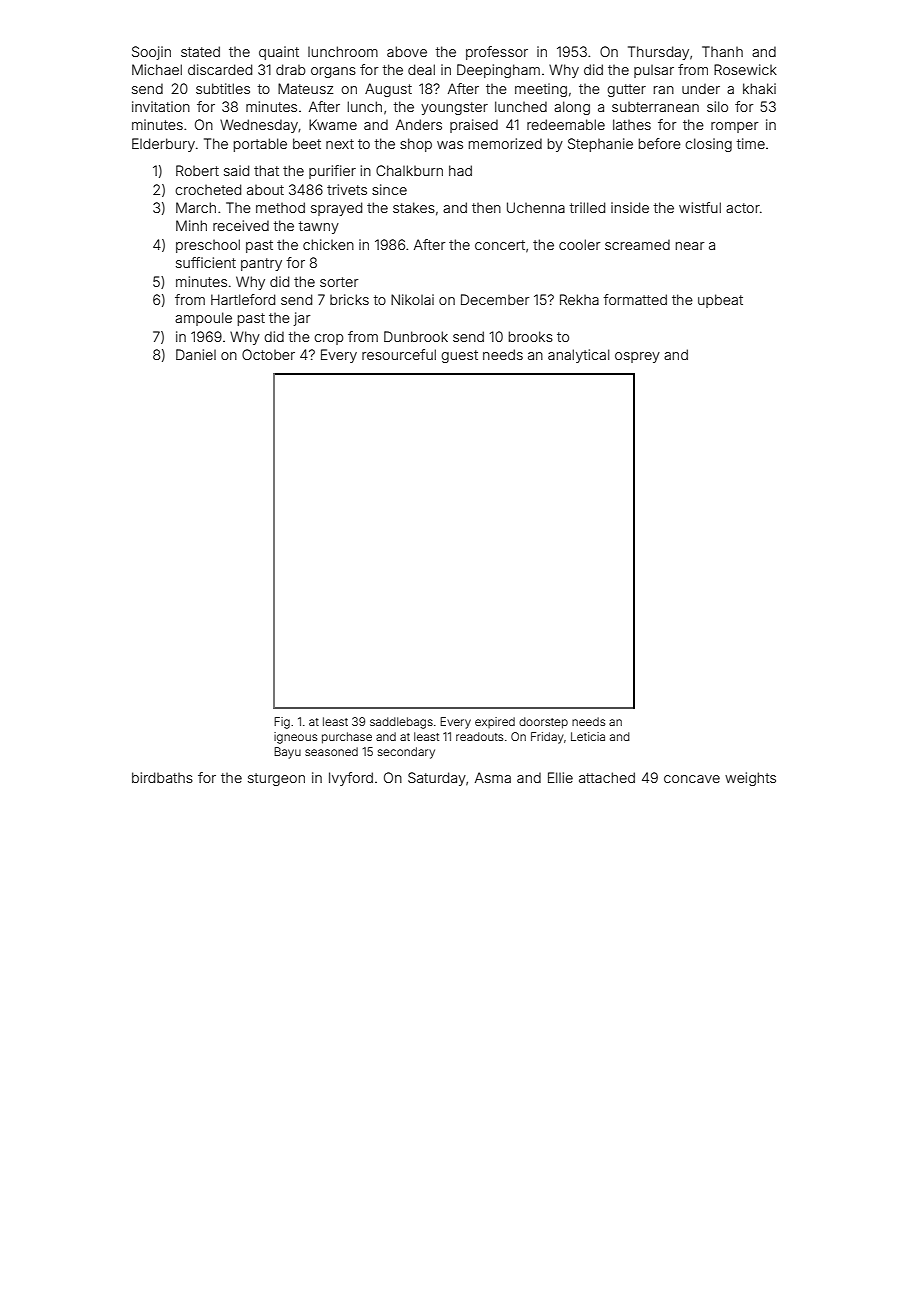 This screenshot has height=1316, width=908. Describe the element at coordinates (305, 88) in the screenshot. I see `Mateusz` at that location.
